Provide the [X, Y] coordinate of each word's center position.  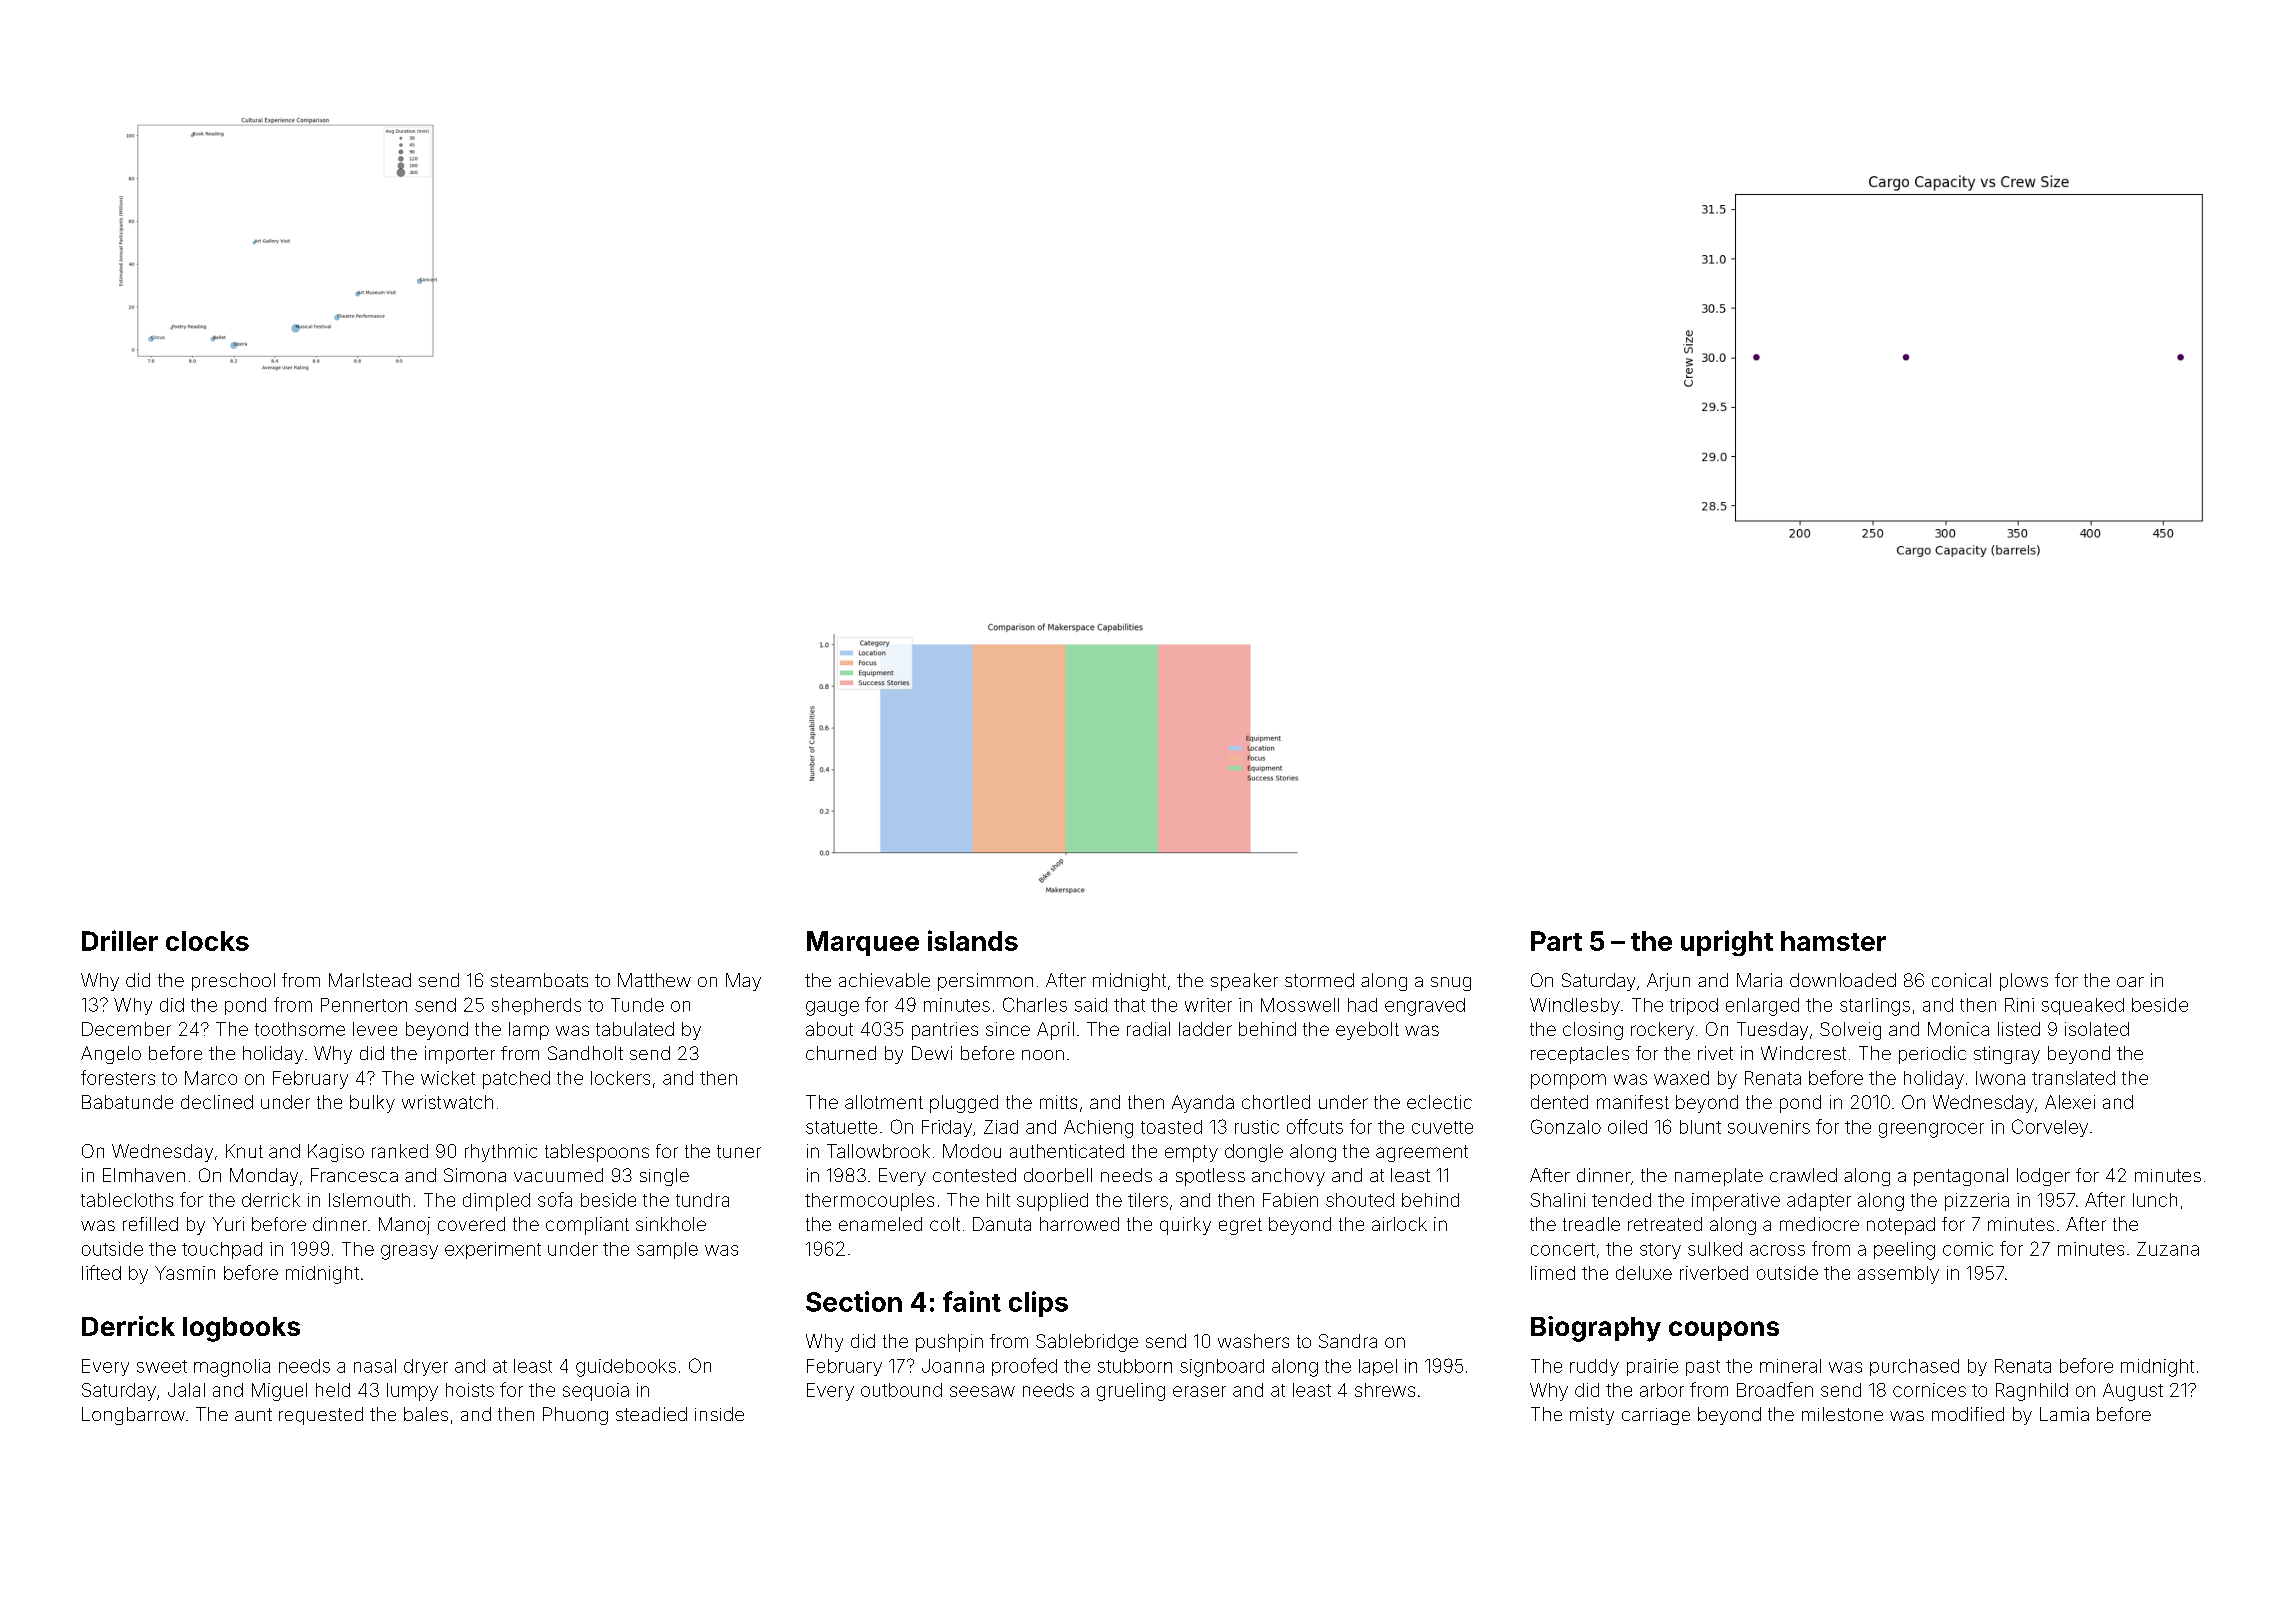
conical [1961, 980]
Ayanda [1203, 1104]
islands [973, 940]
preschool [233, 982]
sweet [162, 1366]
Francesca [354, 1175]
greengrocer [1931, 1130]
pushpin [949, 1343]
